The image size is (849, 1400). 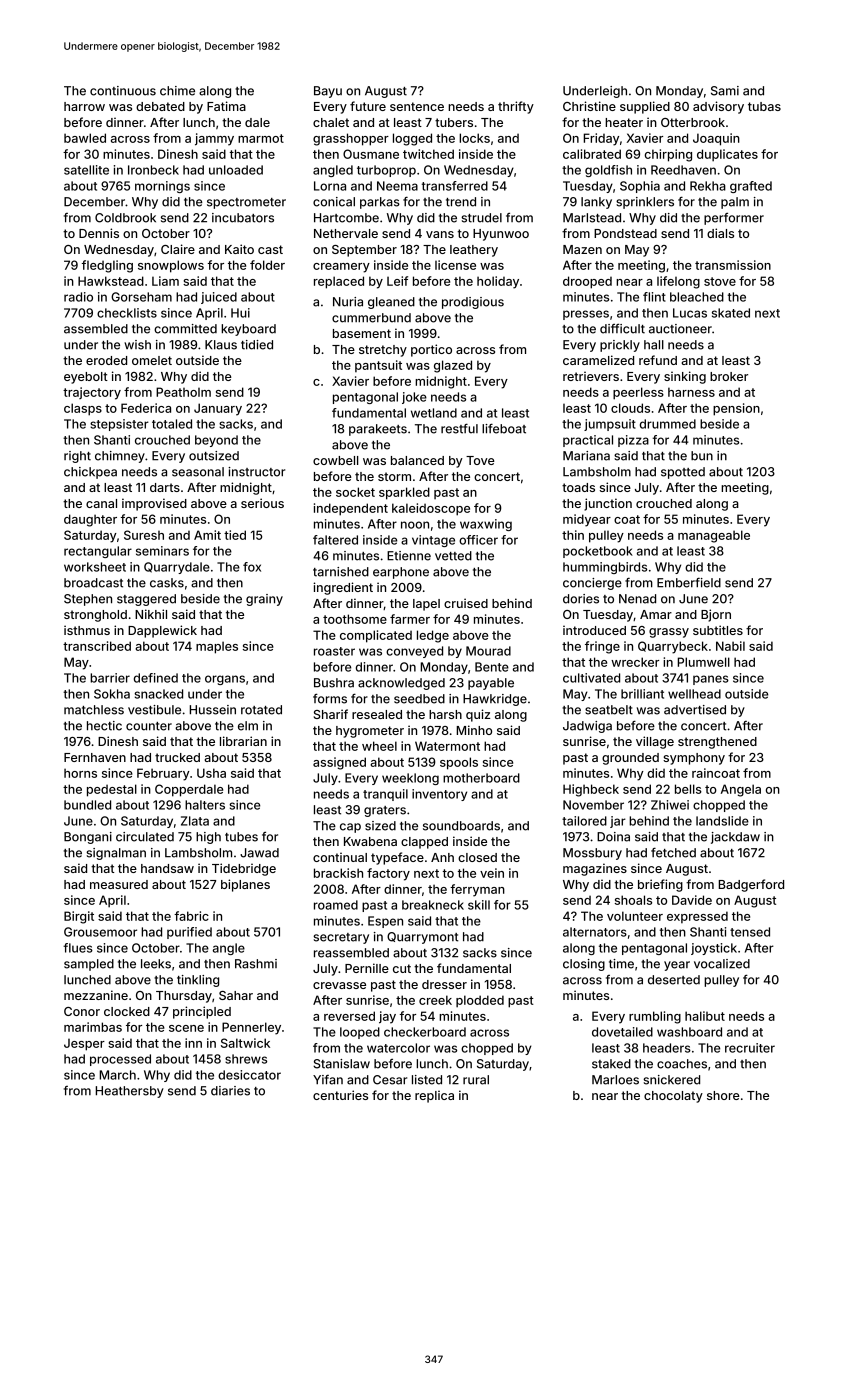 I want to click on harrow, so click(x=84, y=106).
